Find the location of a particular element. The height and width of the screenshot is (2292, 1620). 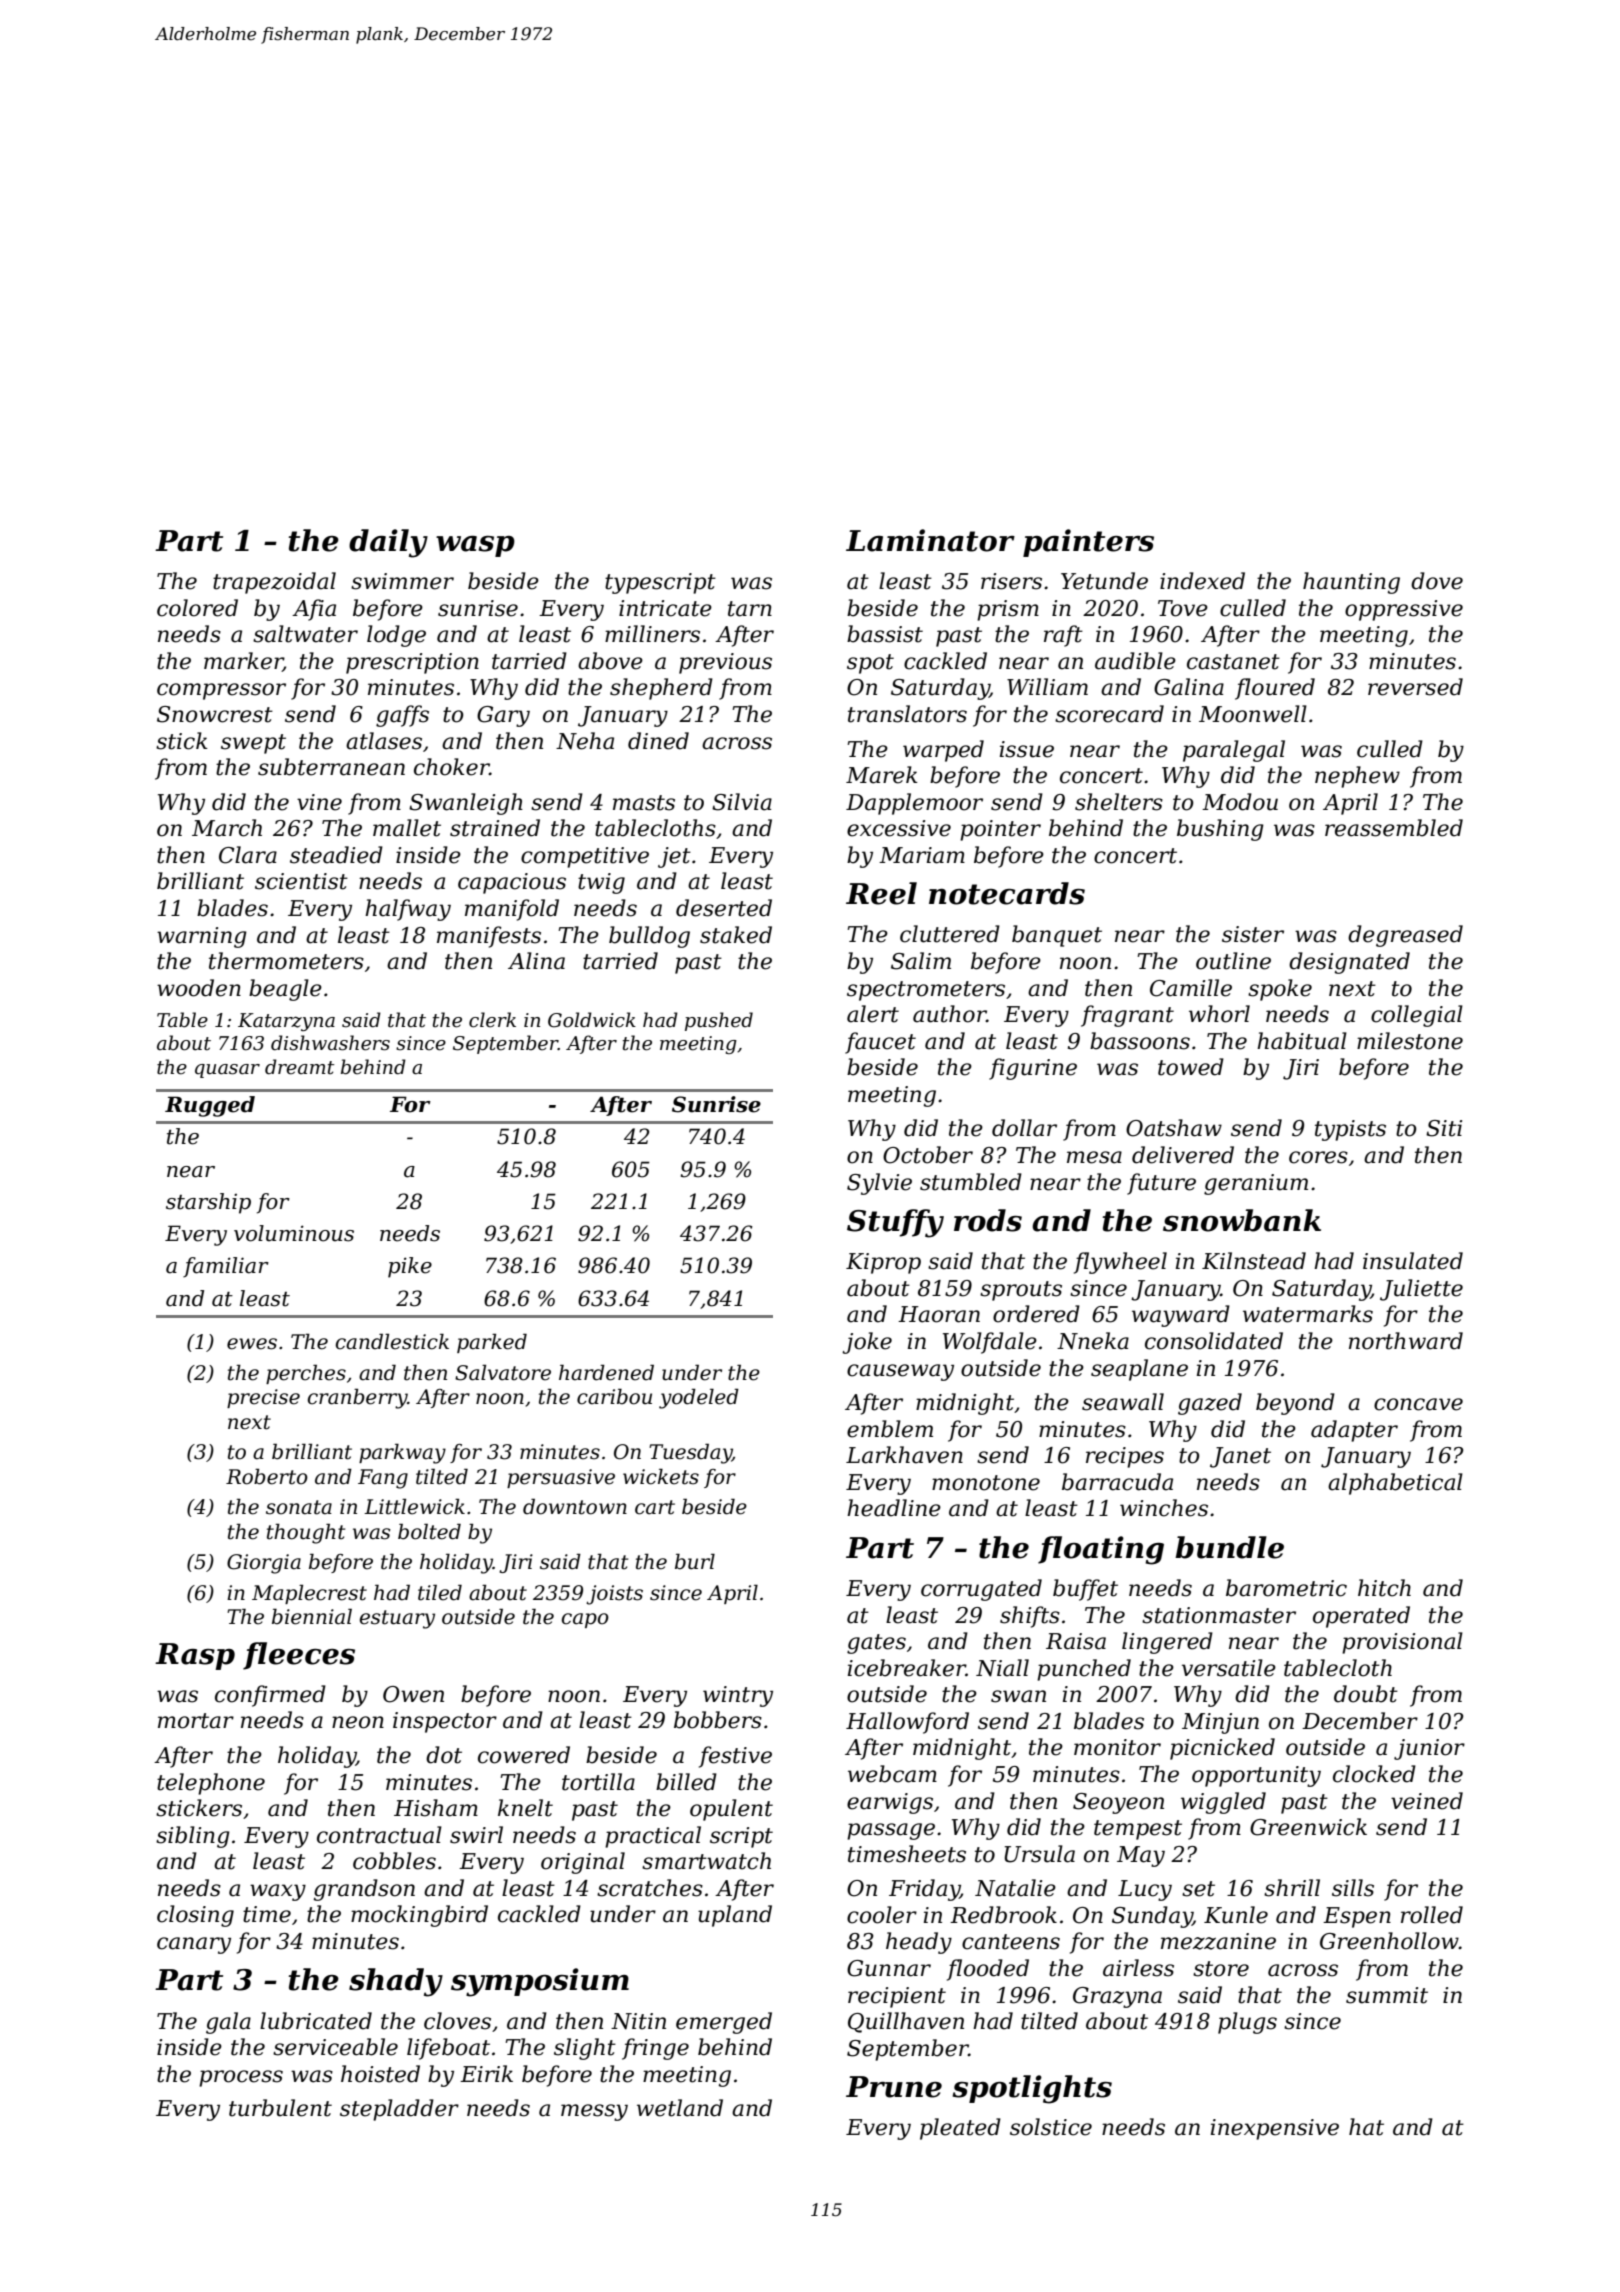

confirmed is located at coordinates (270, 1696).
